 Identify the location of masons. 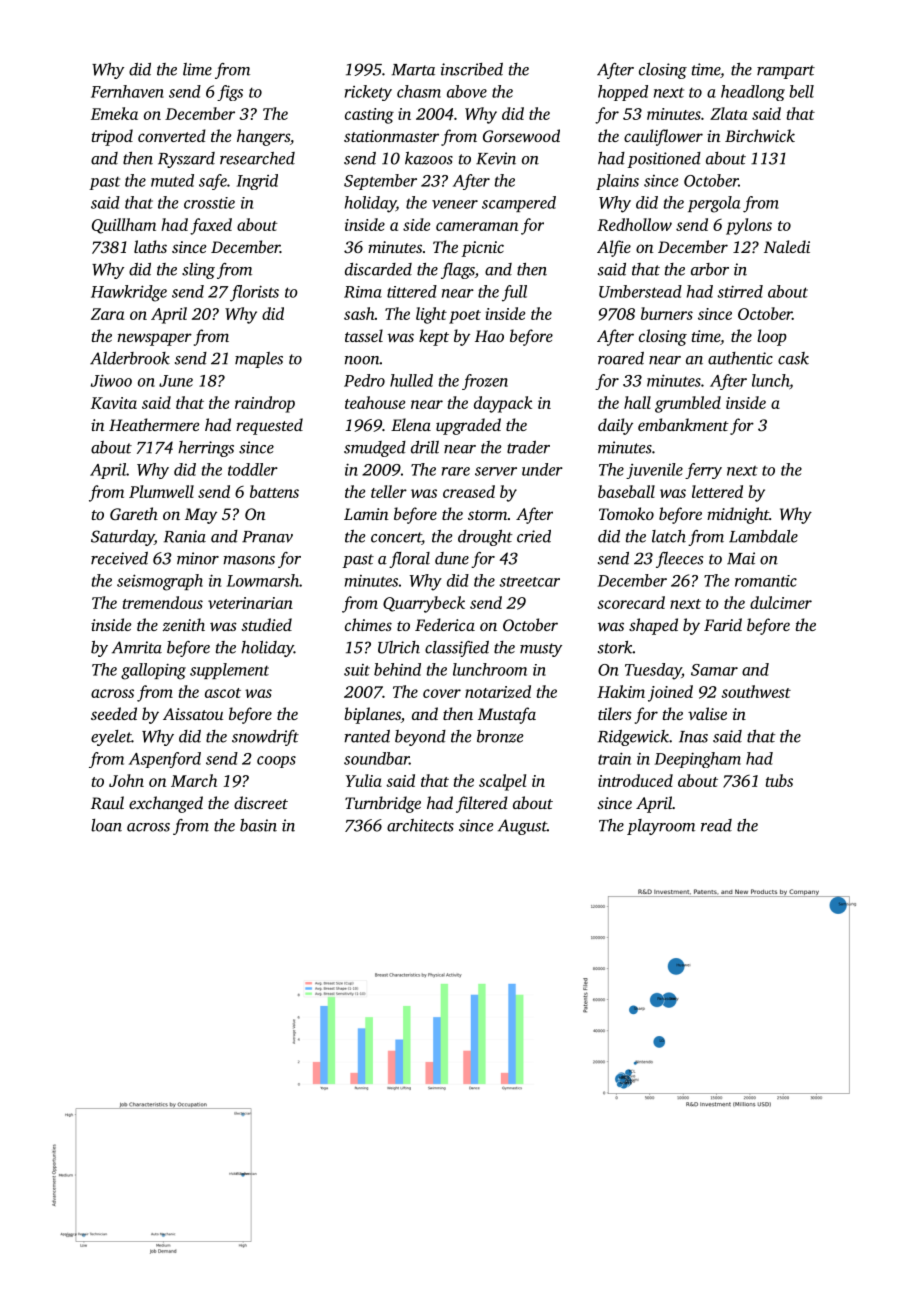
(249, 560).
